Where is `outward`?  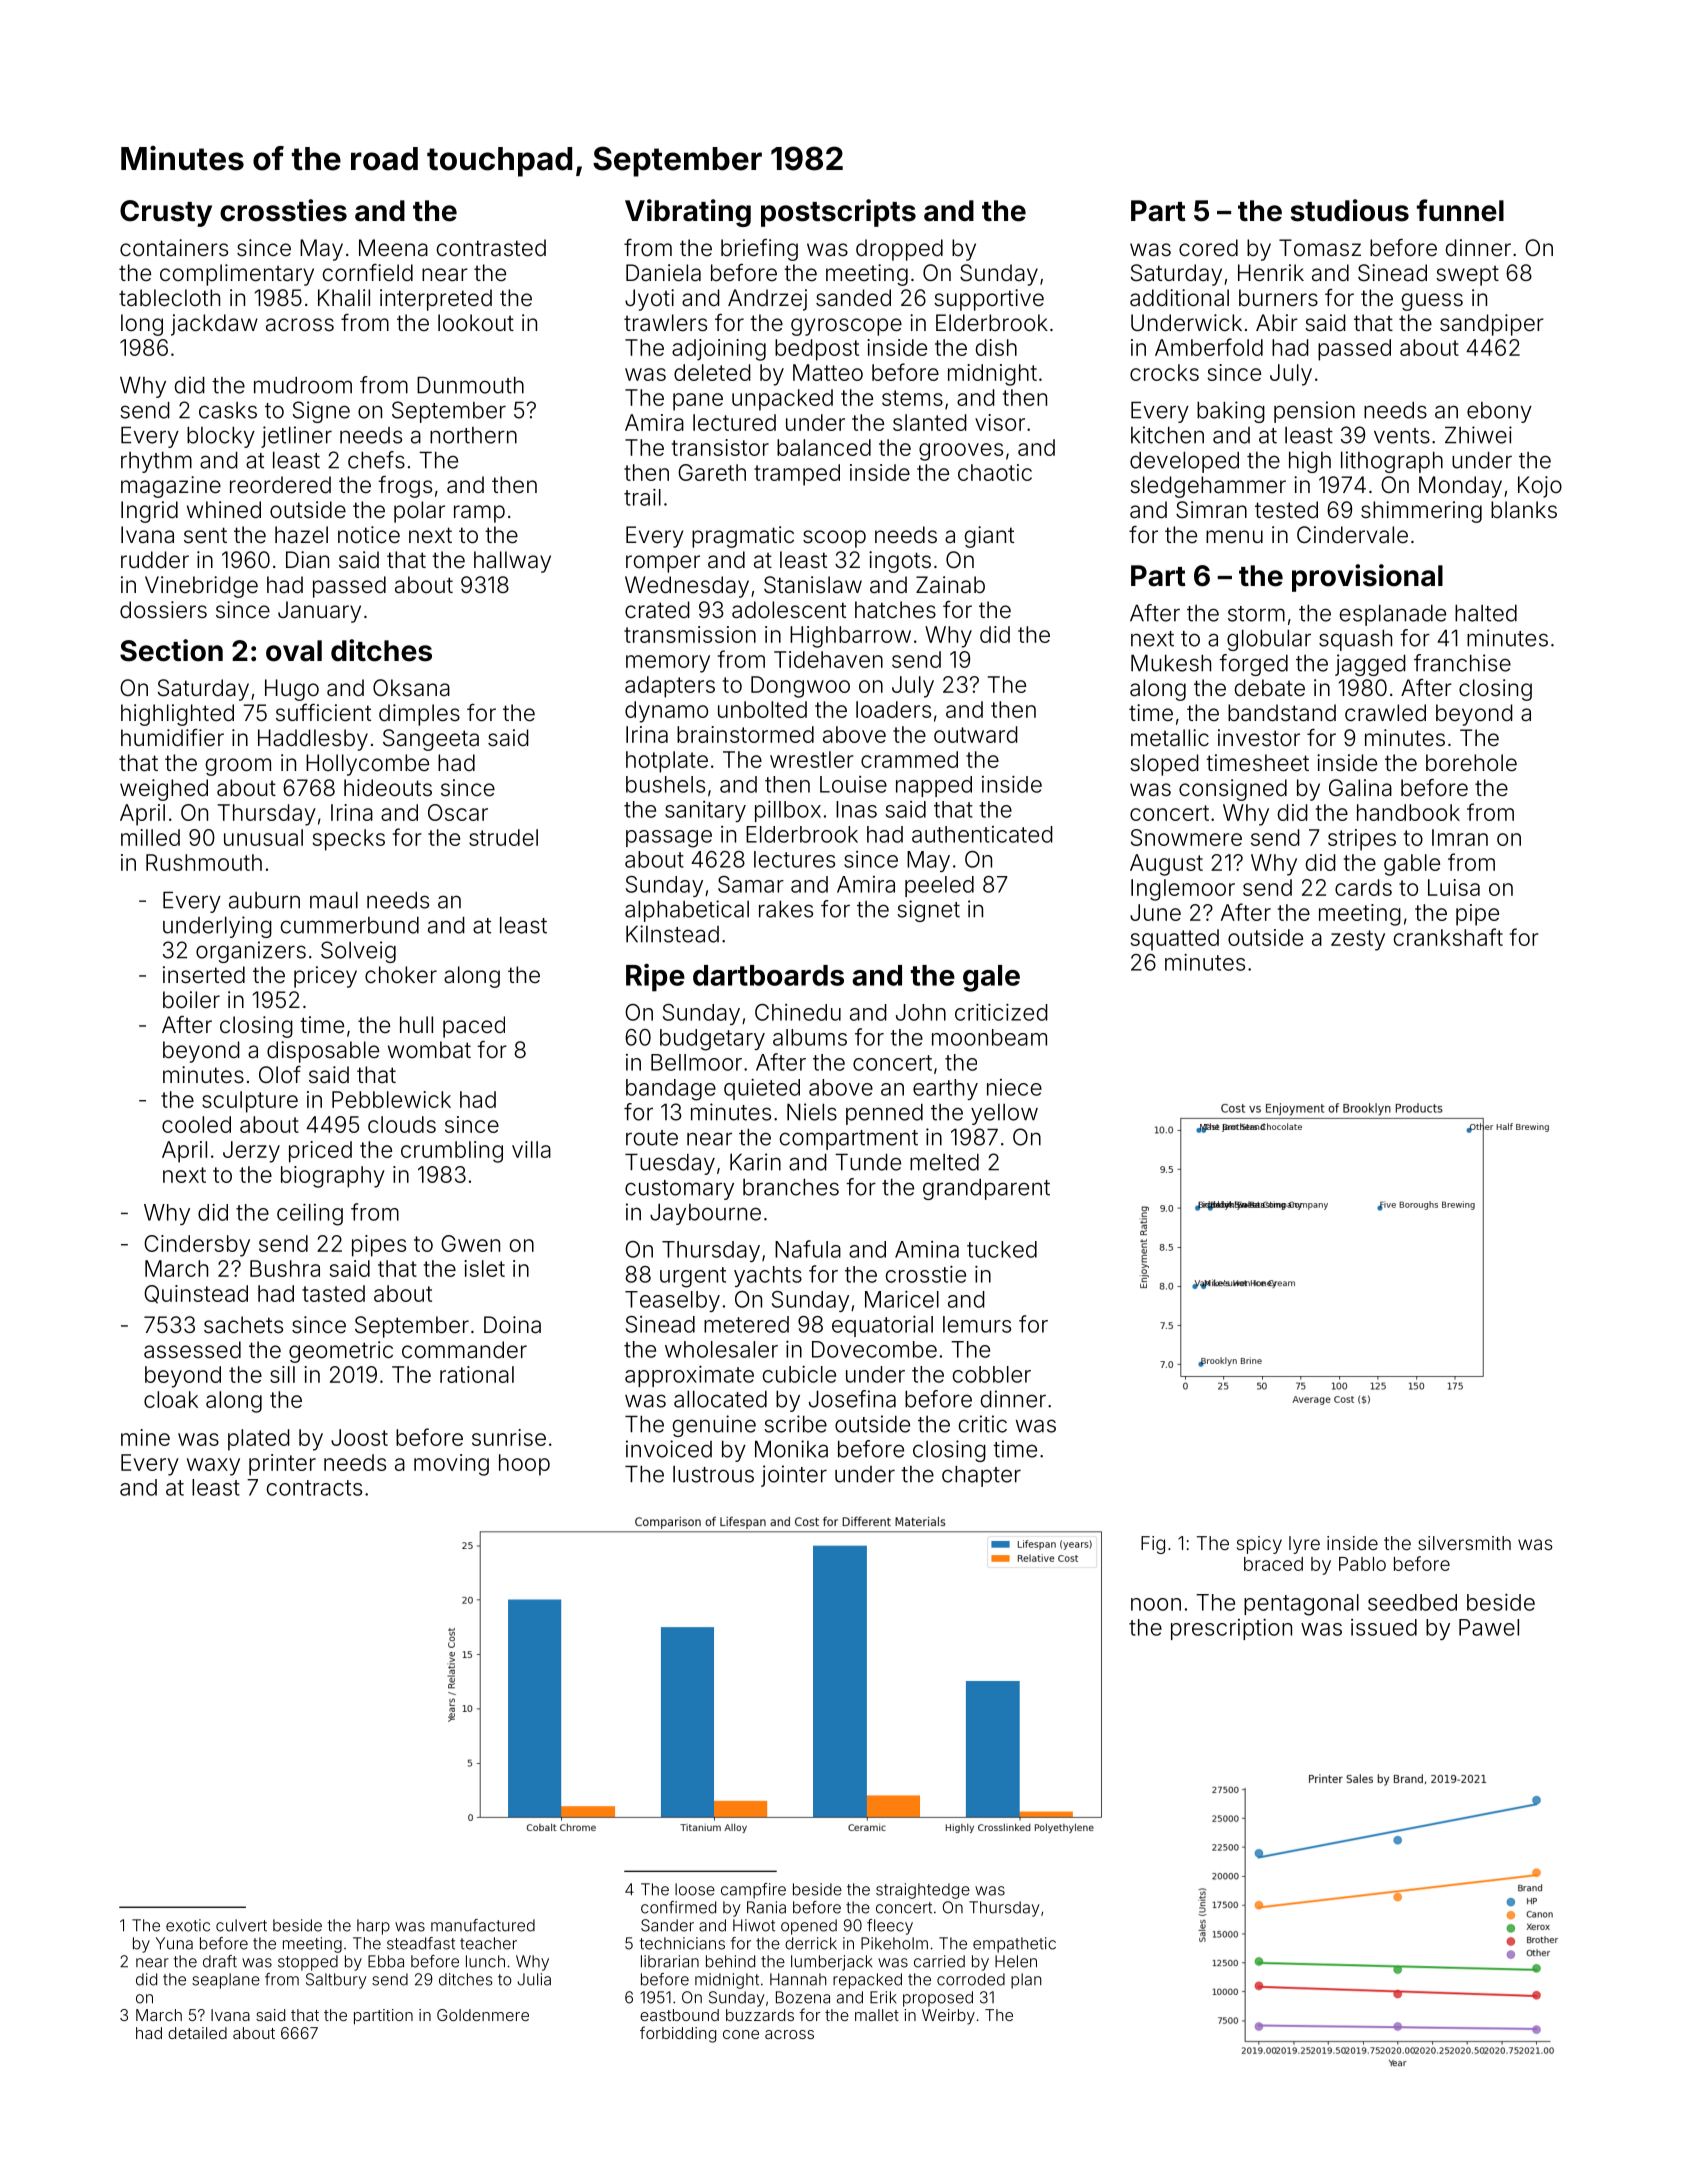
outward is located at coordinates (976, 734).
